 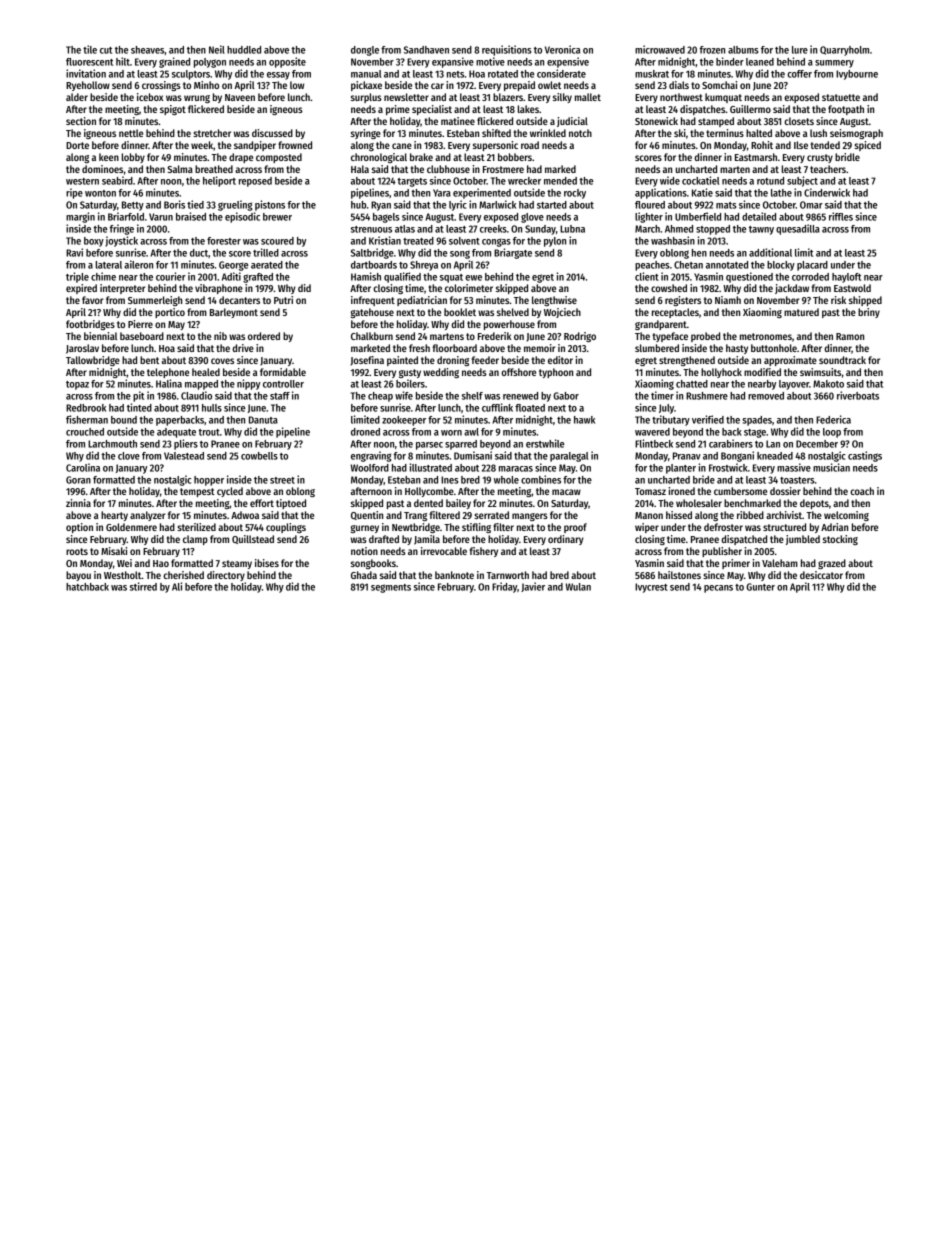 What do you see at coordinates (651, 588) in the screenshot?
I see `Ivycrest` at bounding box center [651, 588].
